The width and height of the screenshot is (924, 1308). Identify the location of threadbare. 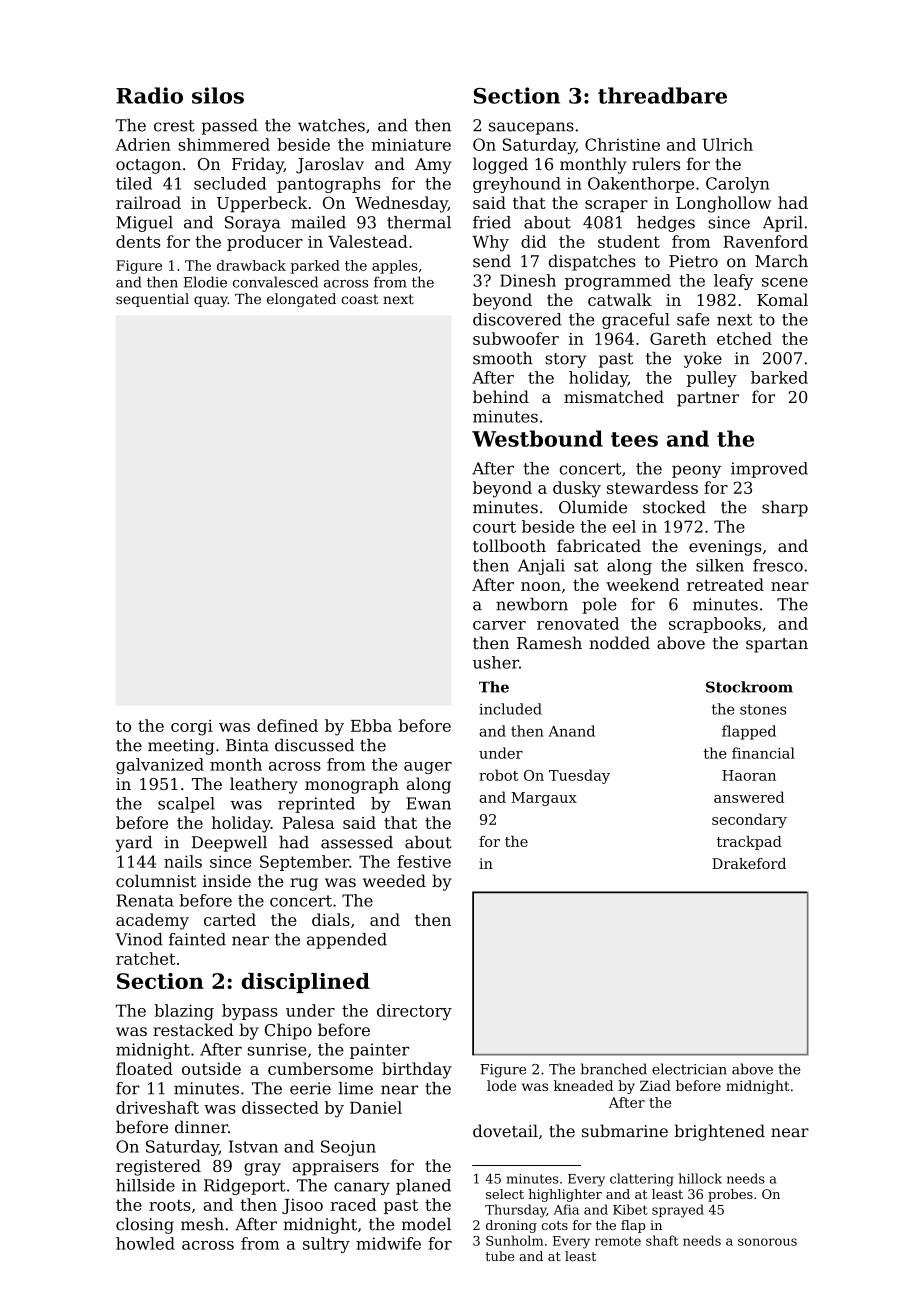
(662, 95).
